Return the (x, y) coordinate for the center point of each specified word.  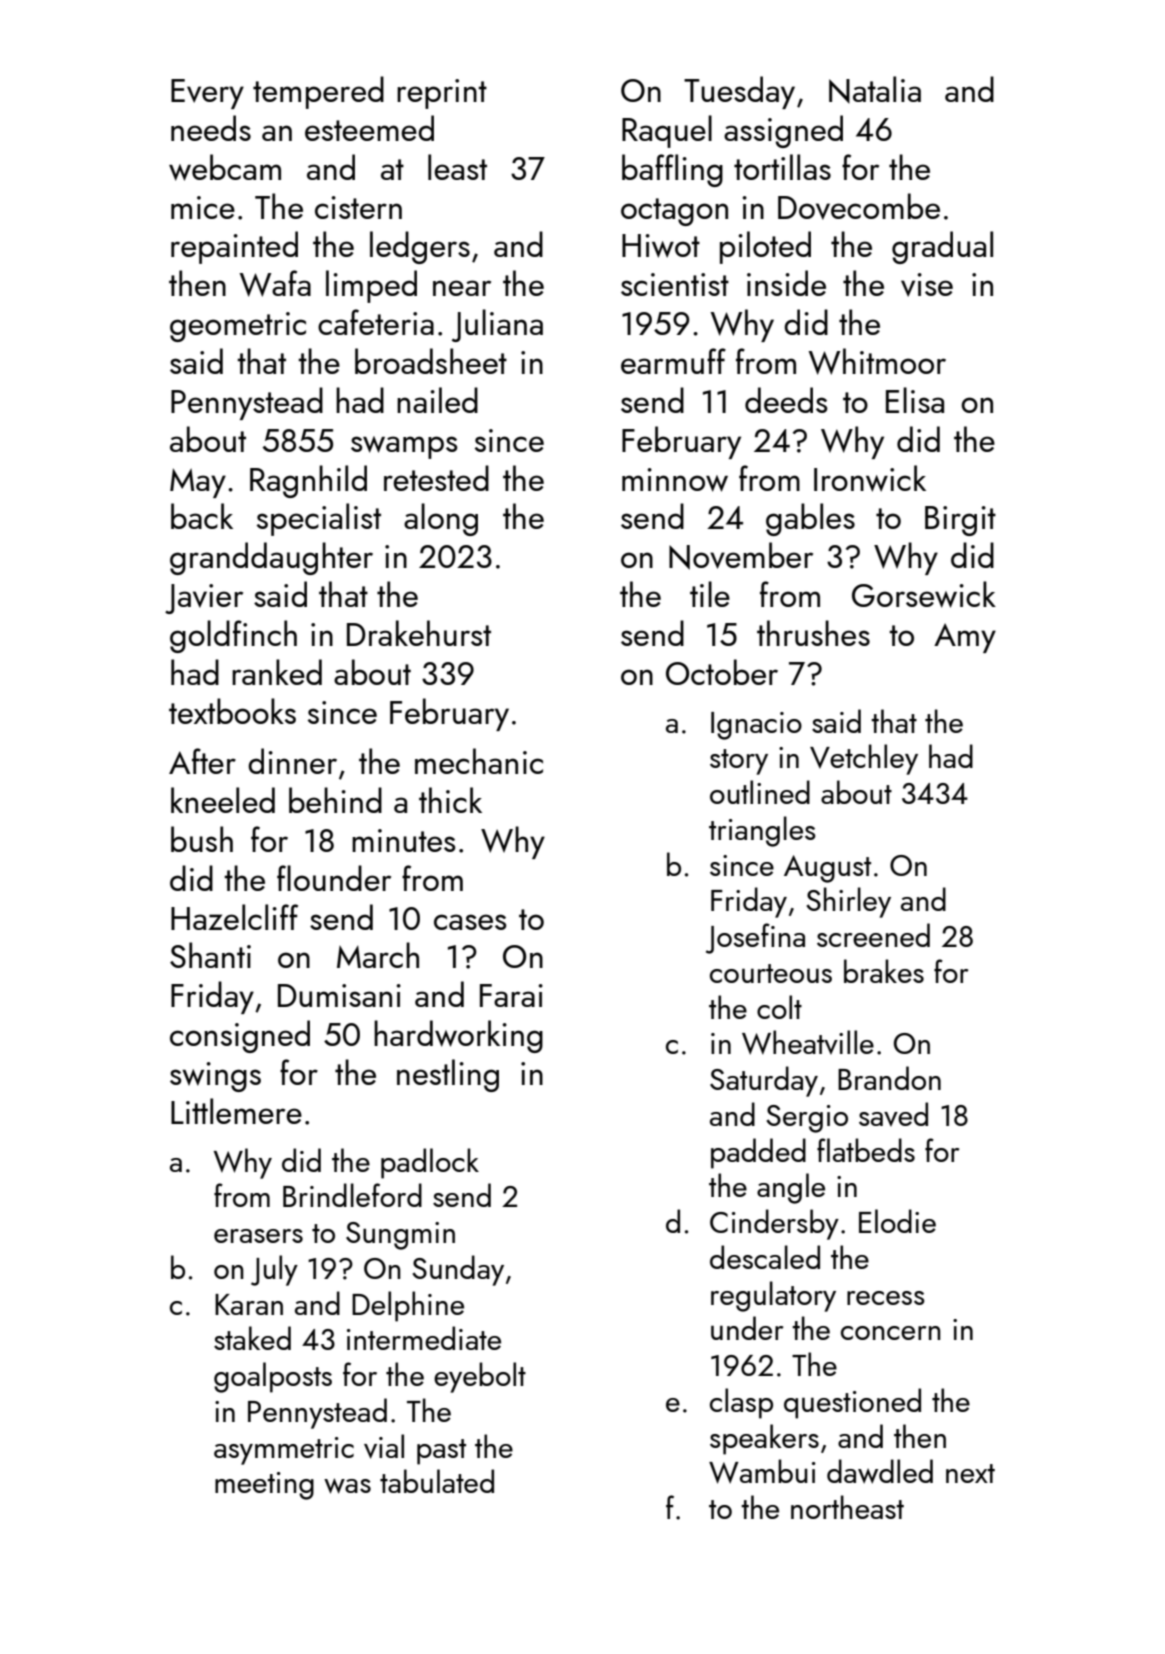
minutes (404, 840)
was (347, 1486)
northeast (847, 1507)
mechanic (479, 761)
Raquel (667, 131)
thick (450, 800)
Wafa (275, 283)
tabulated (437, 1481)
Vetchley (864, 759)
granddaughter (271, 558)
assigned (783, 131)
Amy (965, 638)
